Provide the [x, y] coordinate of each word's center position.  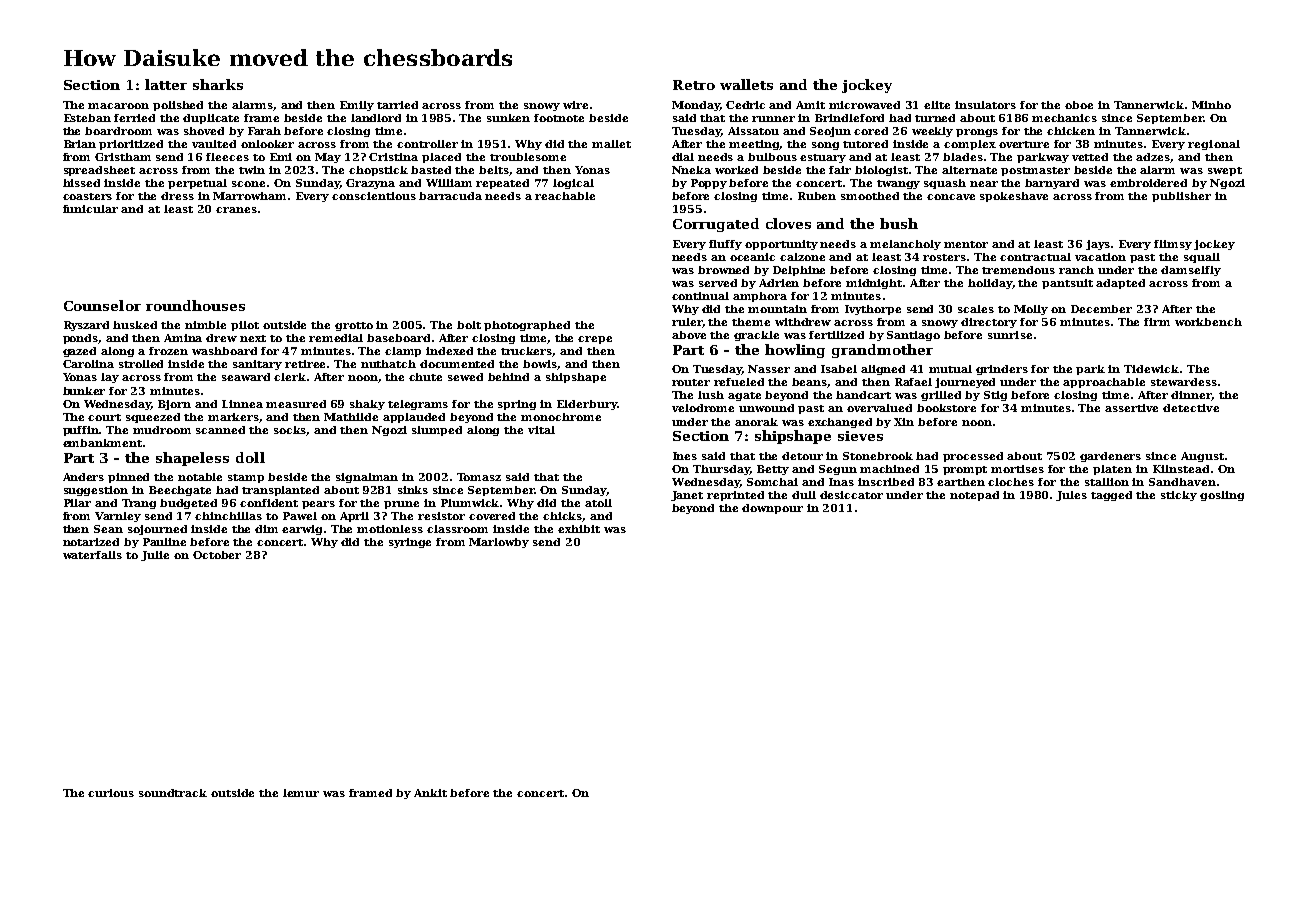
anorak [756, 422]
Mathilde [351, 417]
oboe [1079, 105]
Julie [155, 556]
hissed [81, 183]
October [217, 555]
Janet [687, 496]
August [1202, 457]
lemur [301, 793]
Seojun [830, 132]
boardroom [118, 131]
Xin [904, 422]
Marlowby [499, 543]
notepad [974, 496]
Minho [1211, 105]
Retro [694, 85]
